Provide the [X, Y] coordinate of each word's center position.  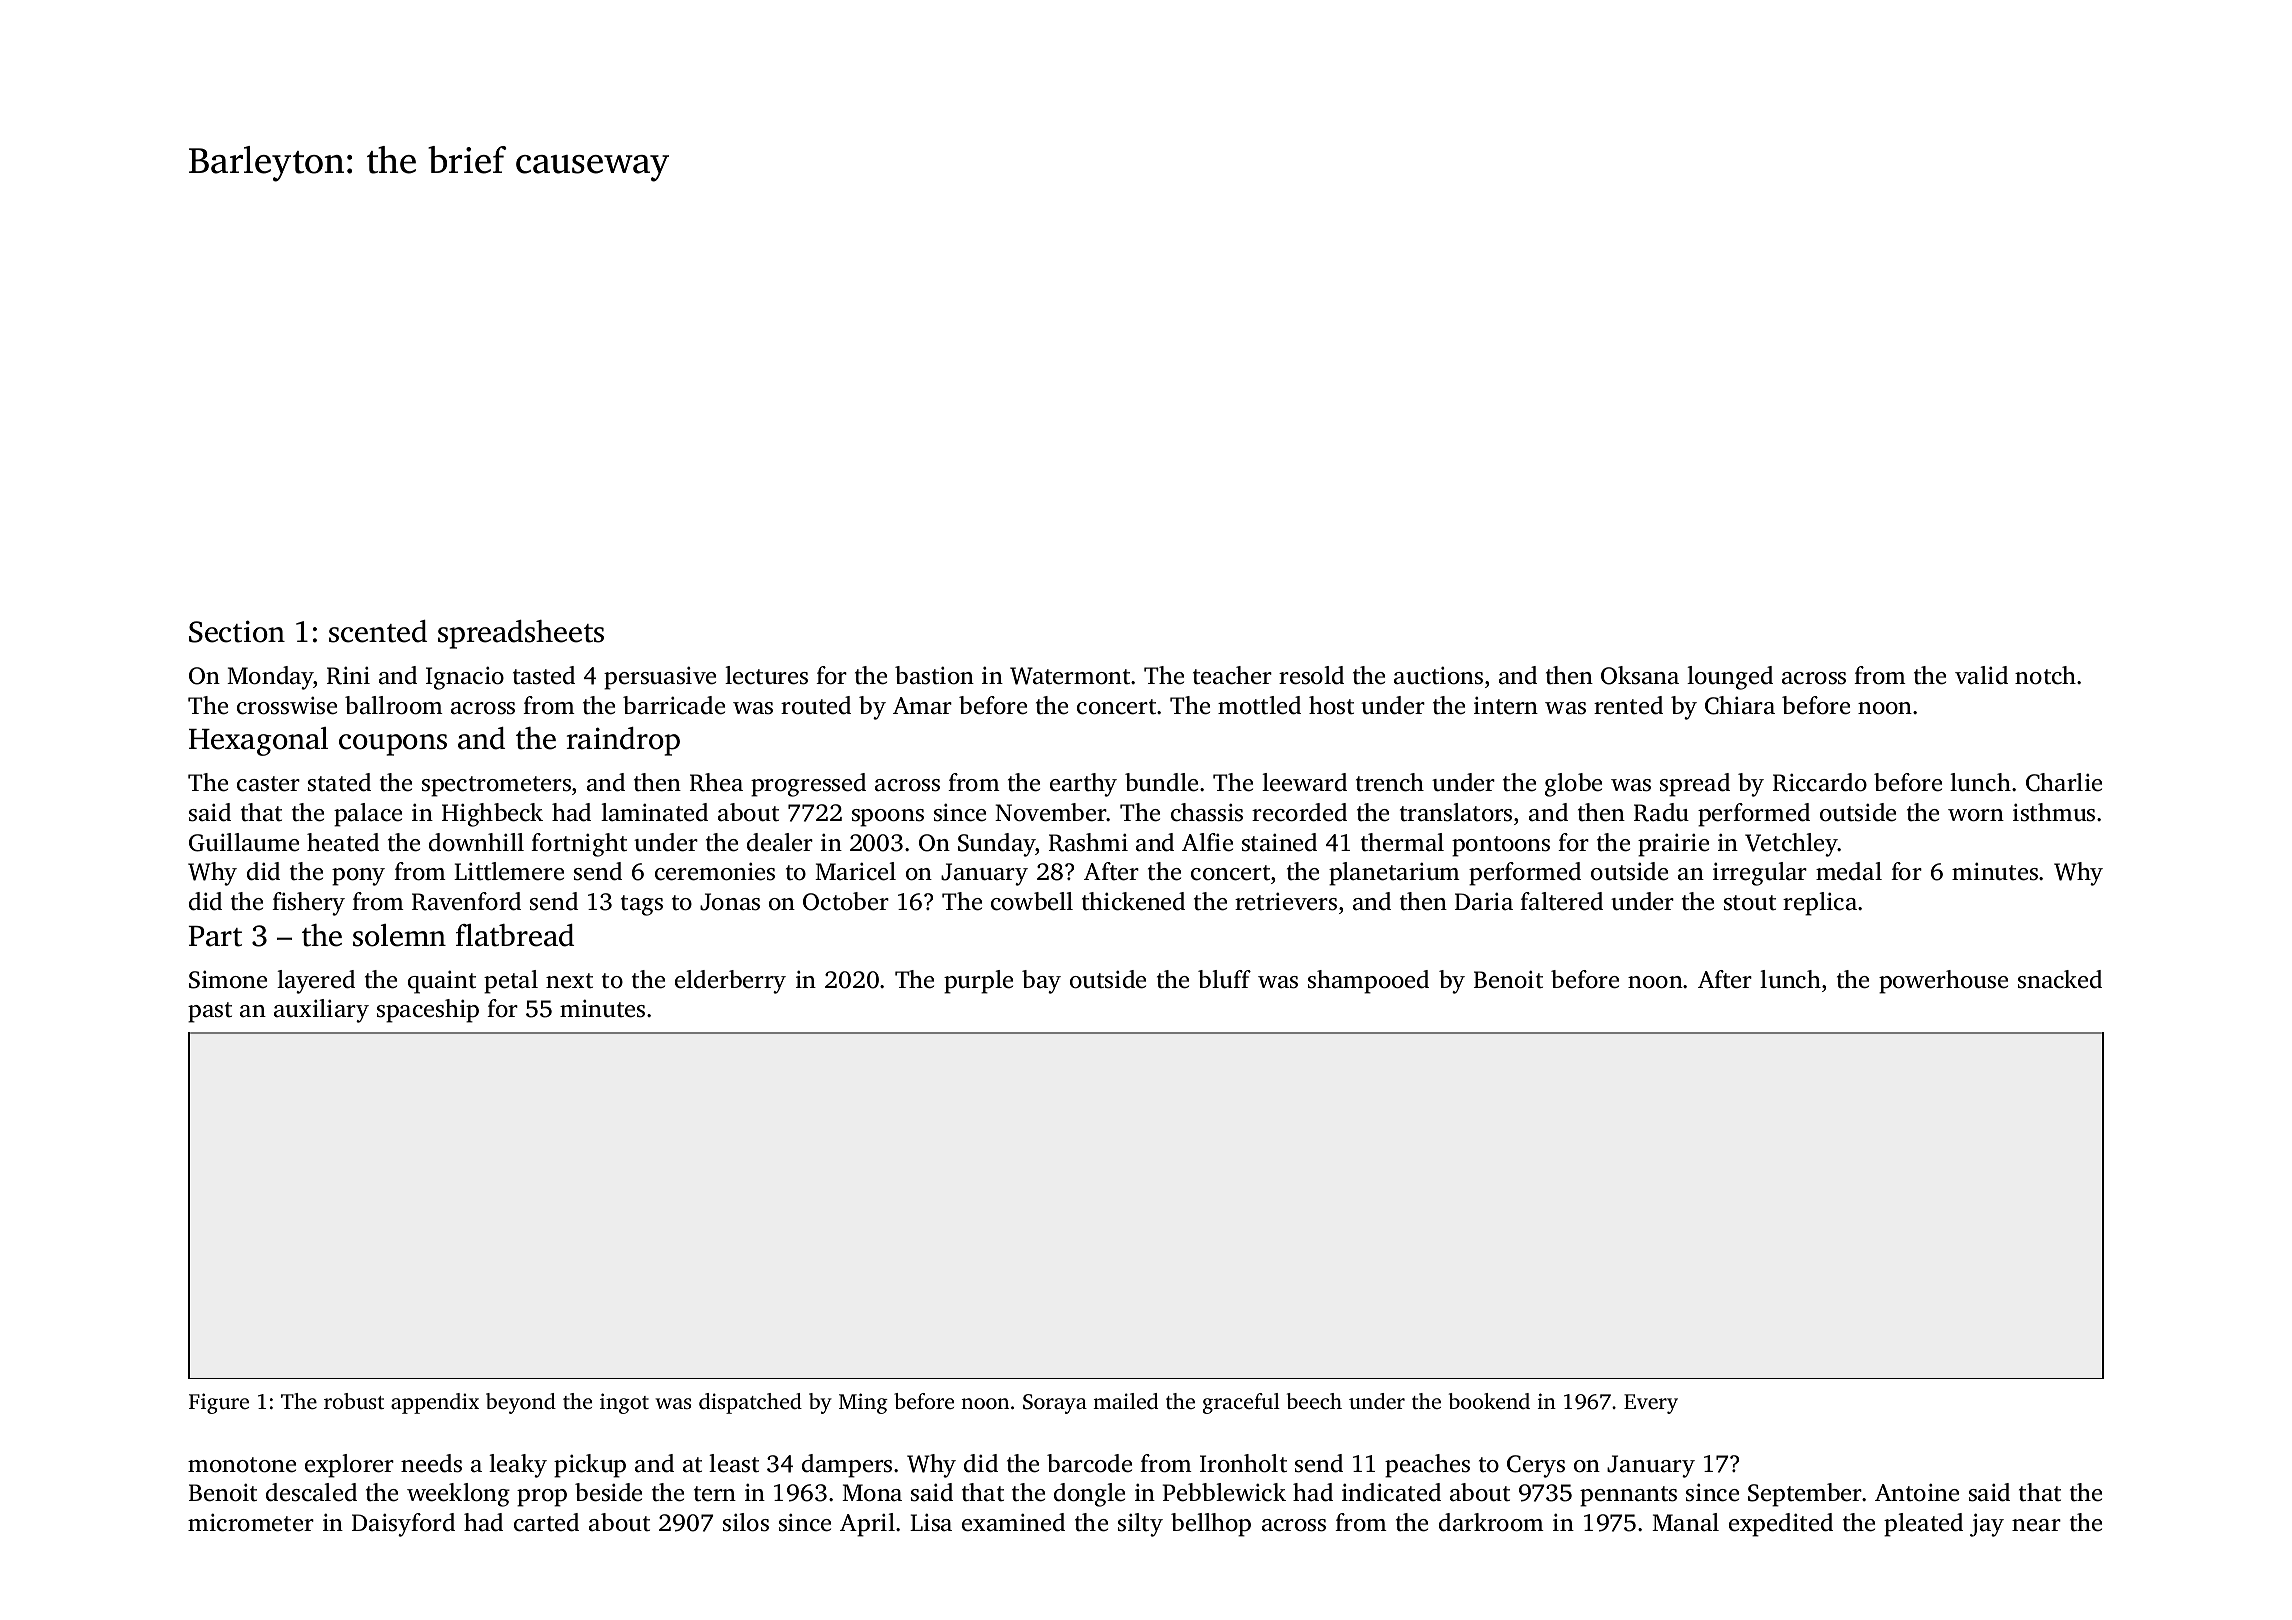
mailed [1125, 1401]
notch [2045, 675]
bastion [934, 675]
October [846, 901]
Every [1651, 1404]
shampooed [1368, 982]
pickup [590, 1466]
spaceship [428, 1011]
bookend [1489, 1401]
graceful [1241, 1403]
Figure [219, 1403]
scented [378, 631]
